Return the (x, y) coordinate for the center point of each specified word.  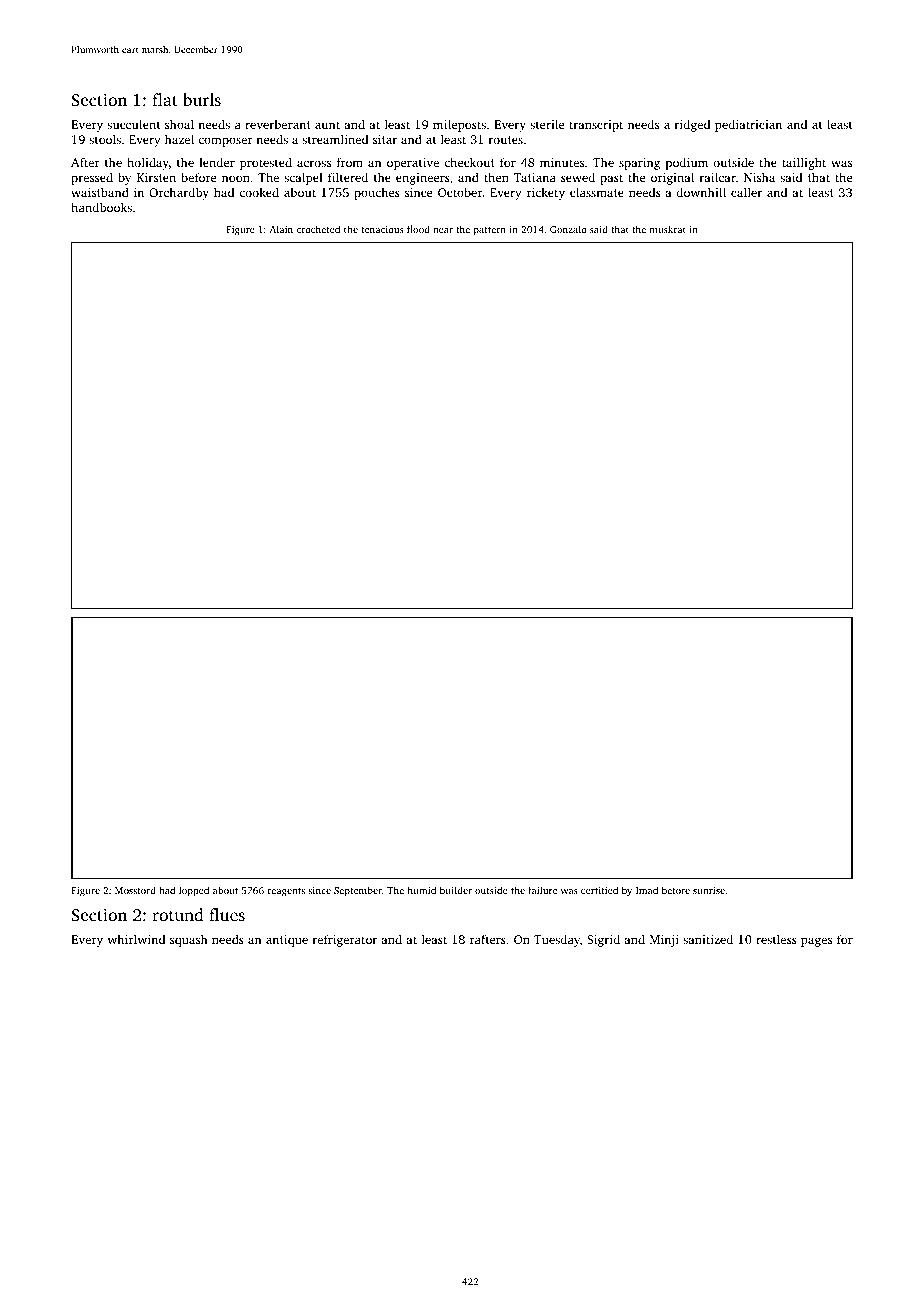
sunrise (709, 890)
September (358, 891)
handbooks (101, 207)
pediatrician (748, 125)
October (460, 192)
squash (189, 940)
